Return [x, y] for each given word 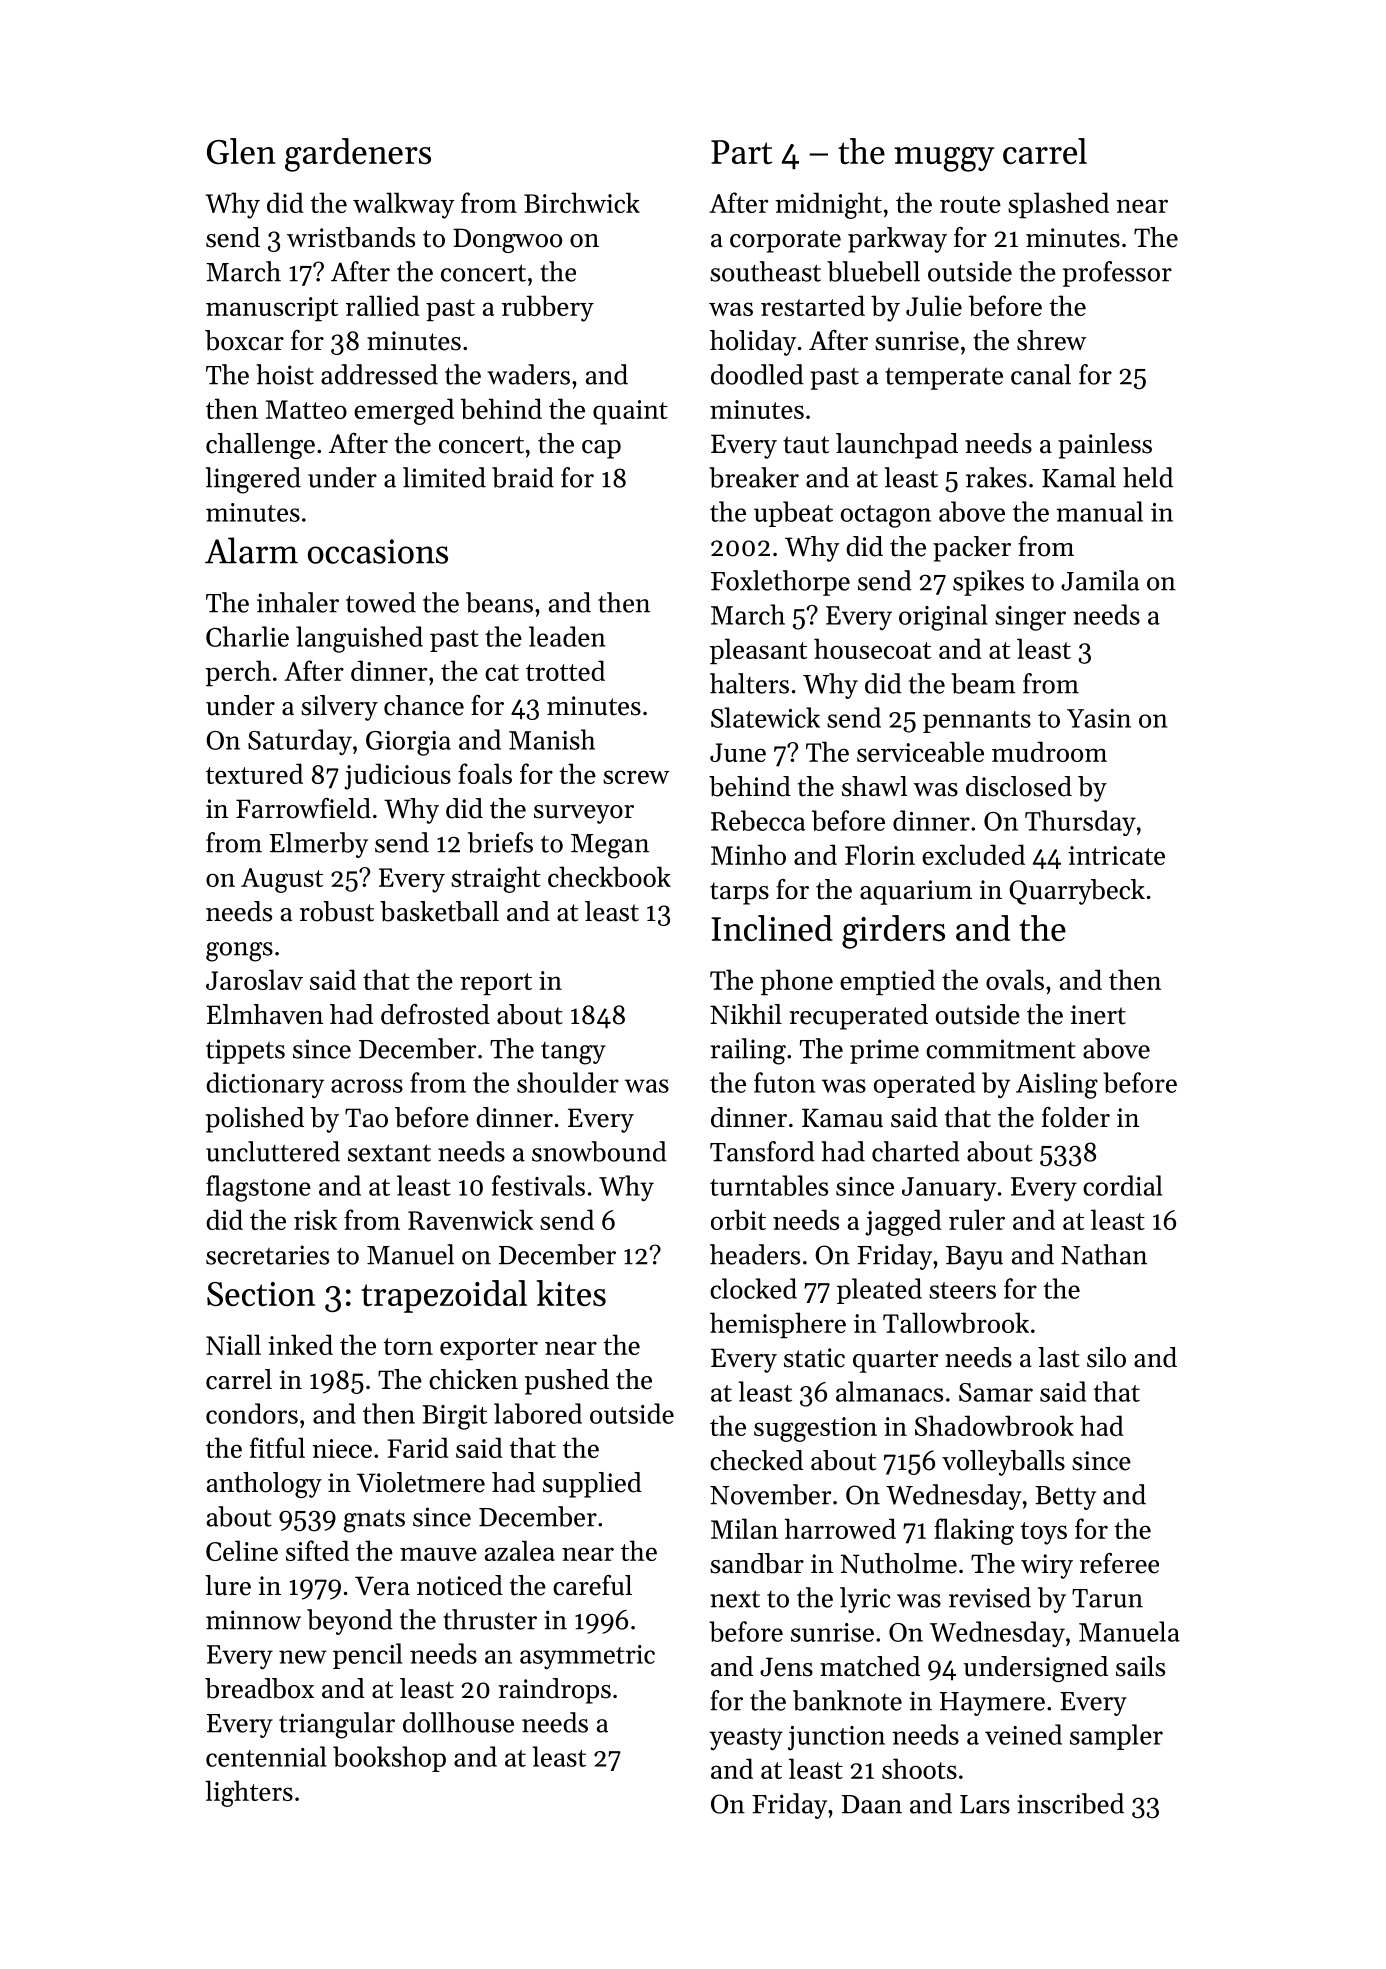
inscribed [1070, 1803]
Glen [241, 151]
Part [741, 152]
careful [592, 1585]
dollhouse [458, 1722]
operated [924, 1085]
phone [796, 982]
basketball [439, 911]
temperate [944, 379]
